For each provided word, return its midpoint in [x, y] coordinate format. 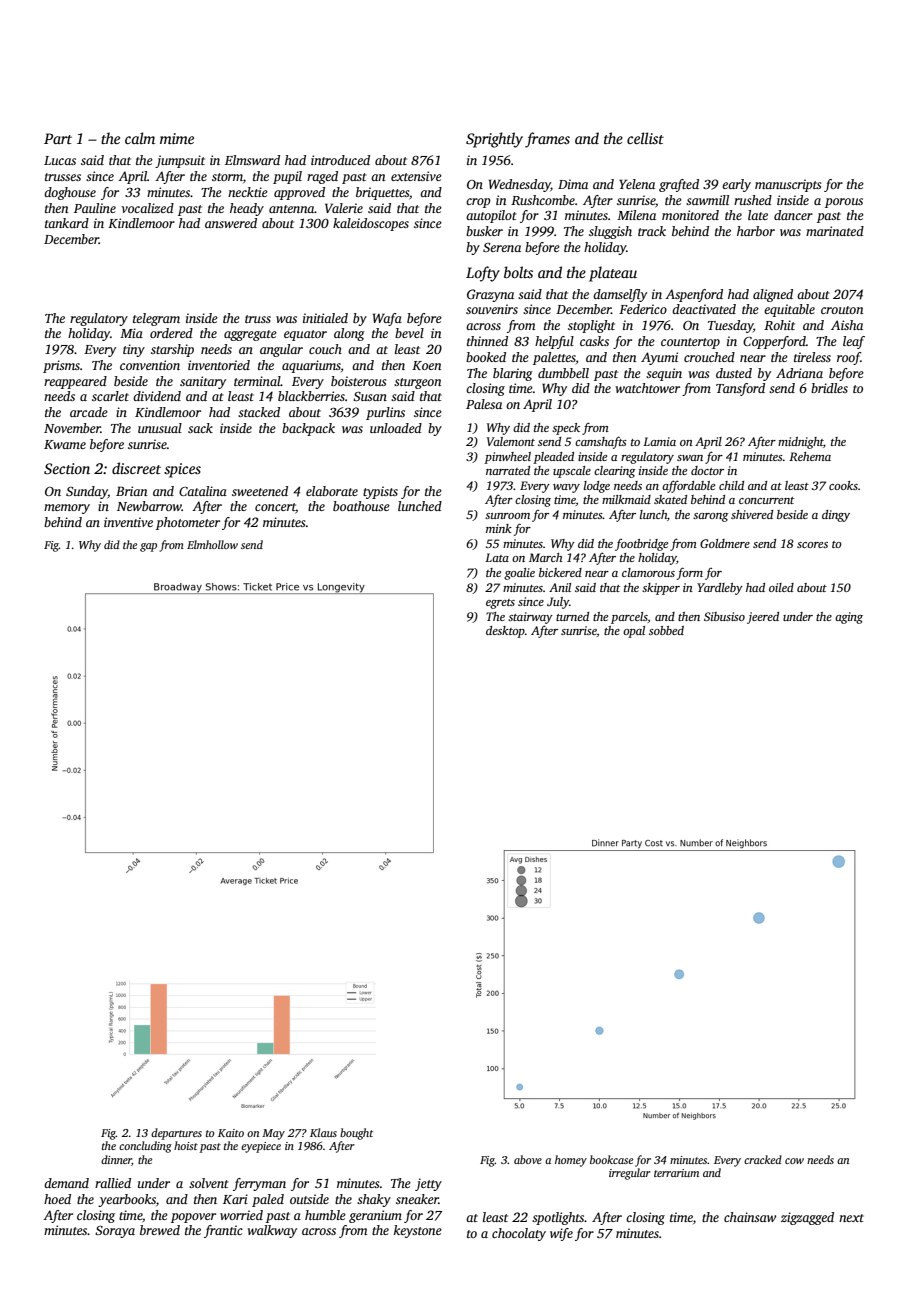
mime [177, 138]
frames [547, 140]
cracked [763, 1159]
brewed [160, 1230]
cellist [645, 138]
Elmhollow [212, 544]
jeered [763, 618]
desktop [505, 632]
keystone [418, 1231]
